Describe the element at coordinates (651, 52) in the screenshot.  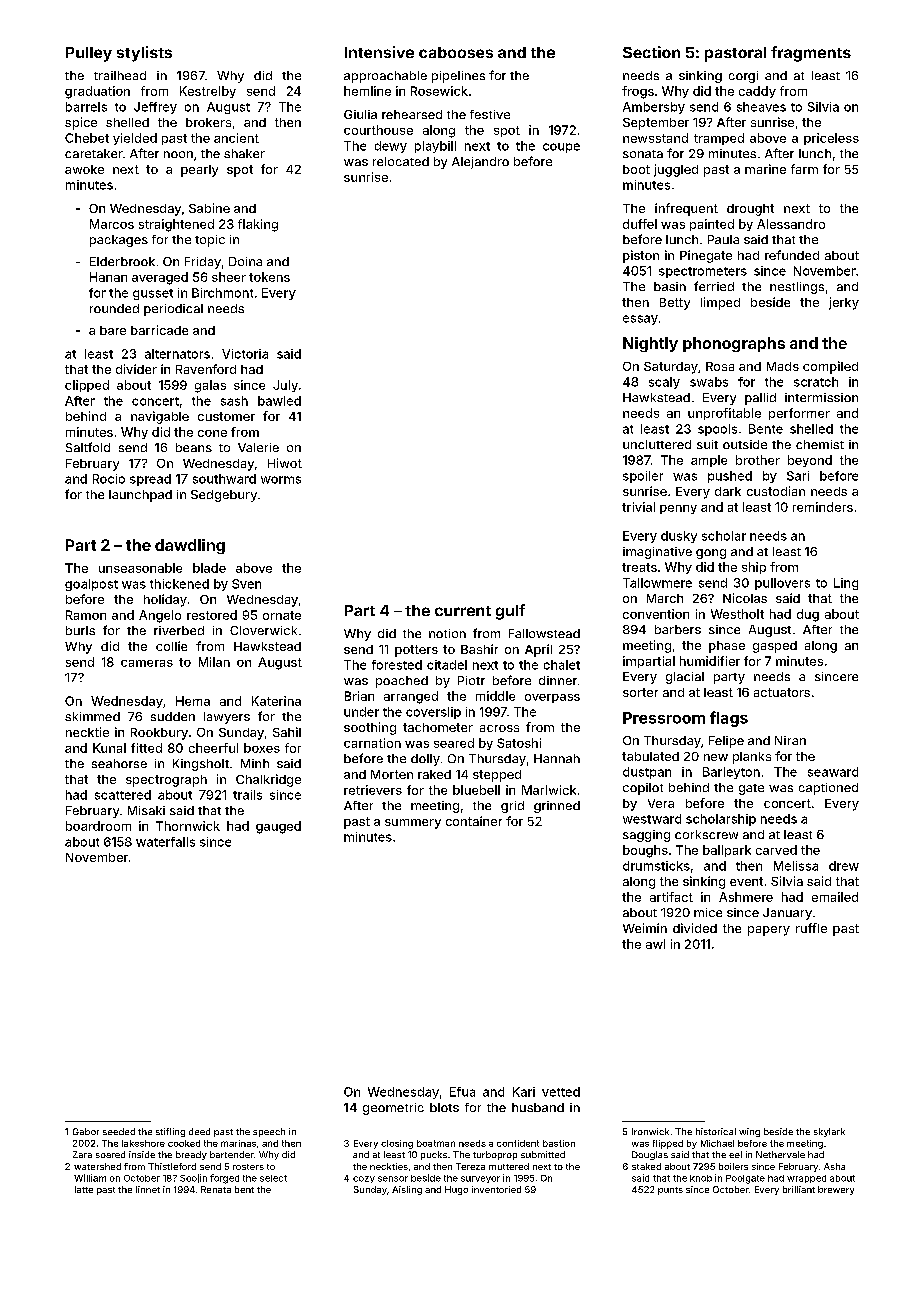
I see `Section` at that location.
